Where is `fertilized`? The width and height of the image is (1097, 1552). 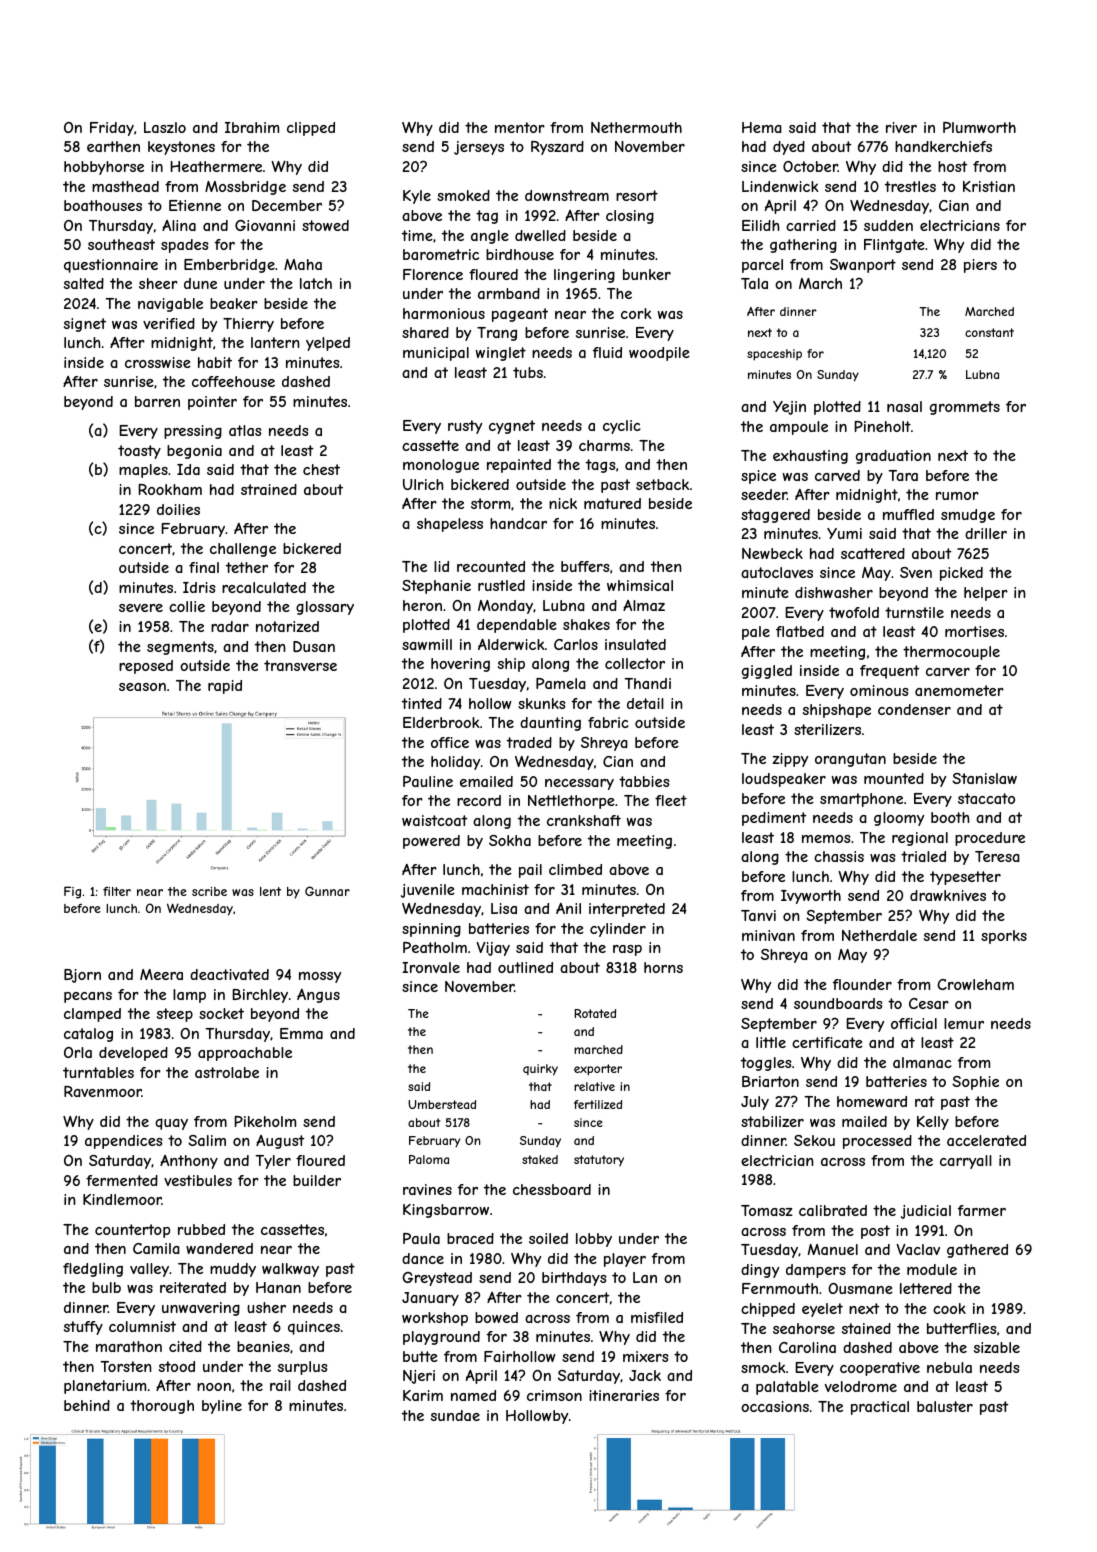 fertilized is located at coordinates (598, 1104).
